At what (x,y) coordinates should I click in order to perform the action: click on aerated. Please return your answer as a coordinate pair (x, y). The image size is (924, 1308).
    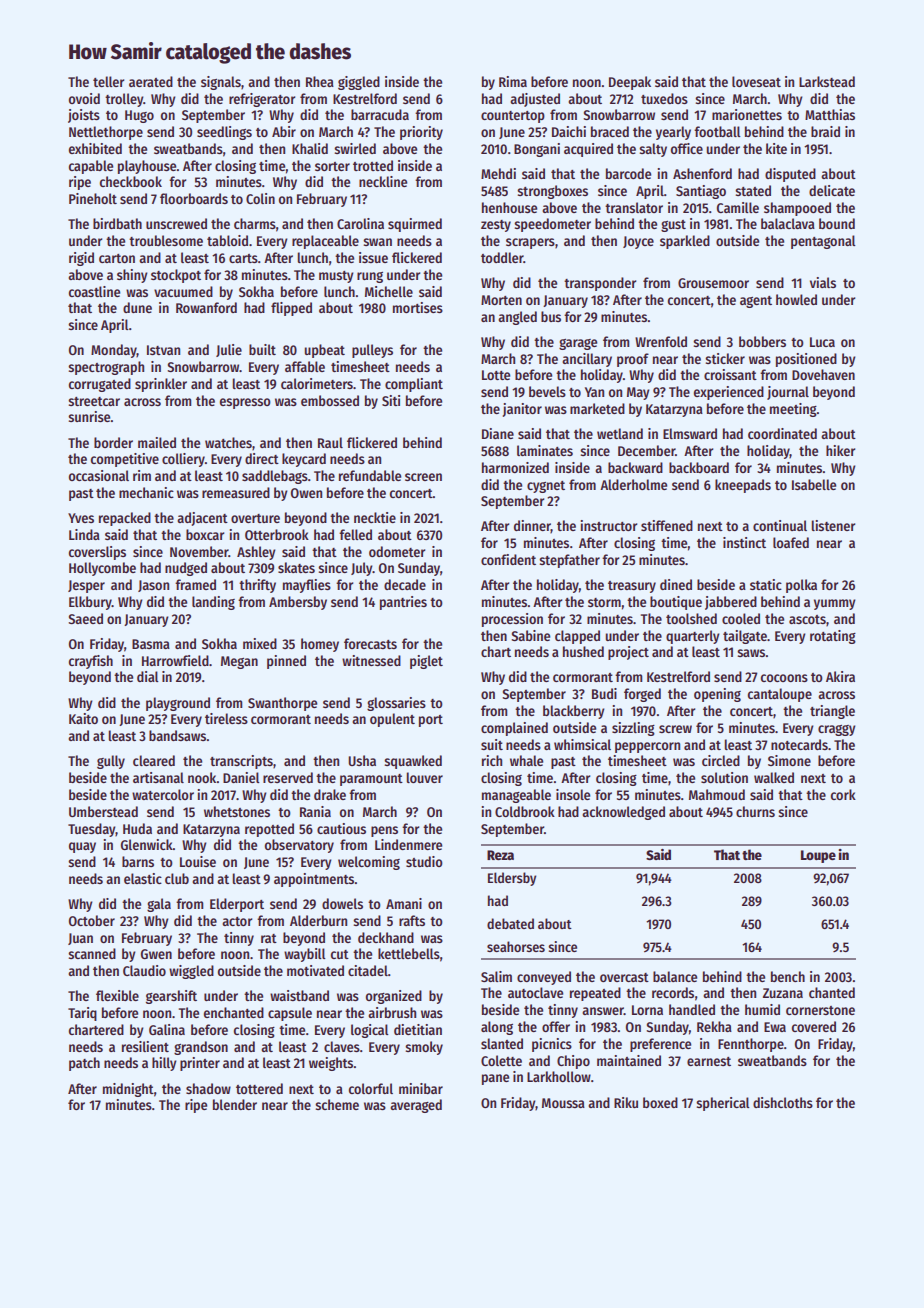
    Looking at the image, I should click on (151, 81).
